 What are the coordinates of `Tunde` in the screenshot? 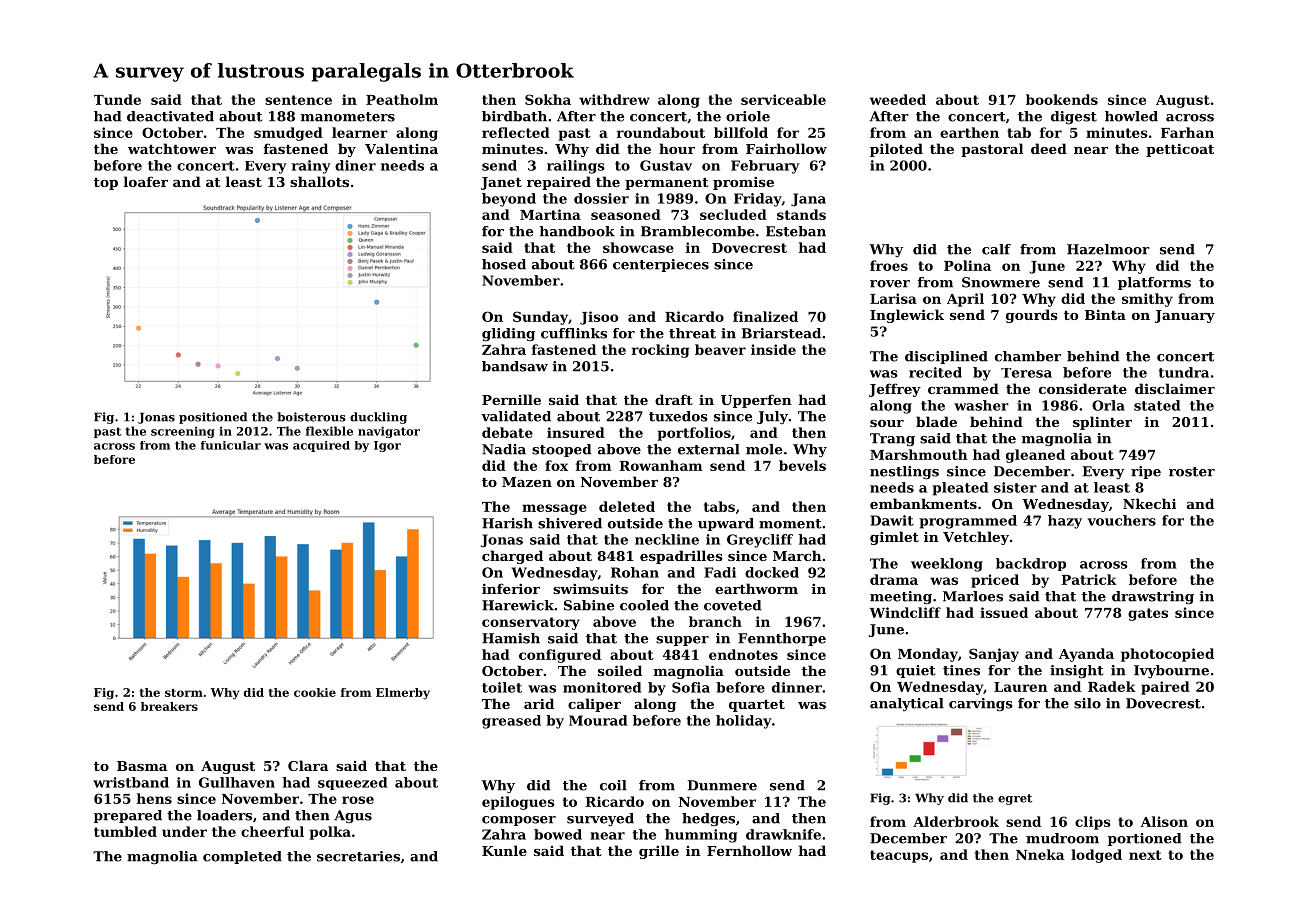 It's located at (117, 99).
